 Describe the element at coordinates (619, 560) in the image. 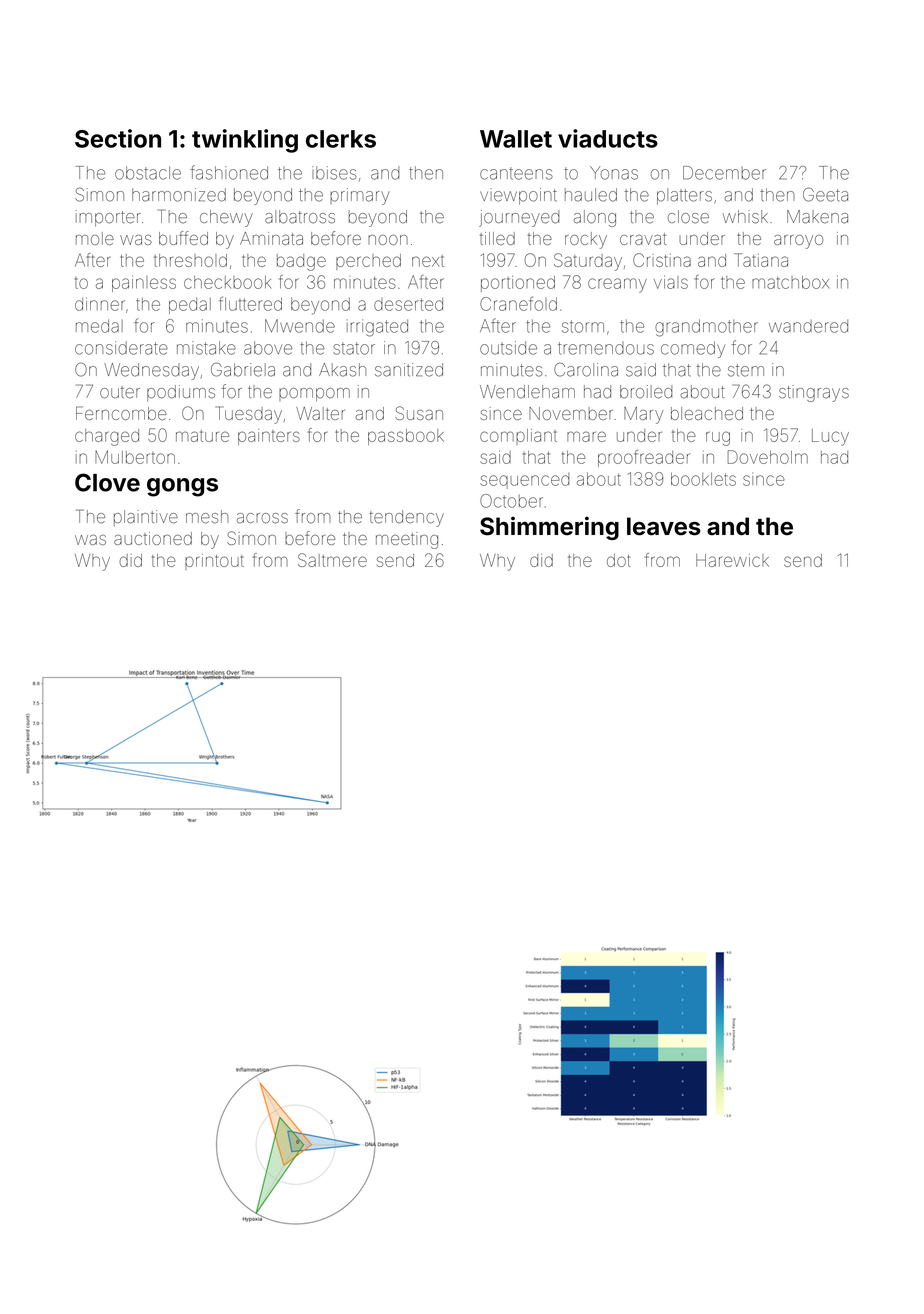

I see `dot` at that location.
